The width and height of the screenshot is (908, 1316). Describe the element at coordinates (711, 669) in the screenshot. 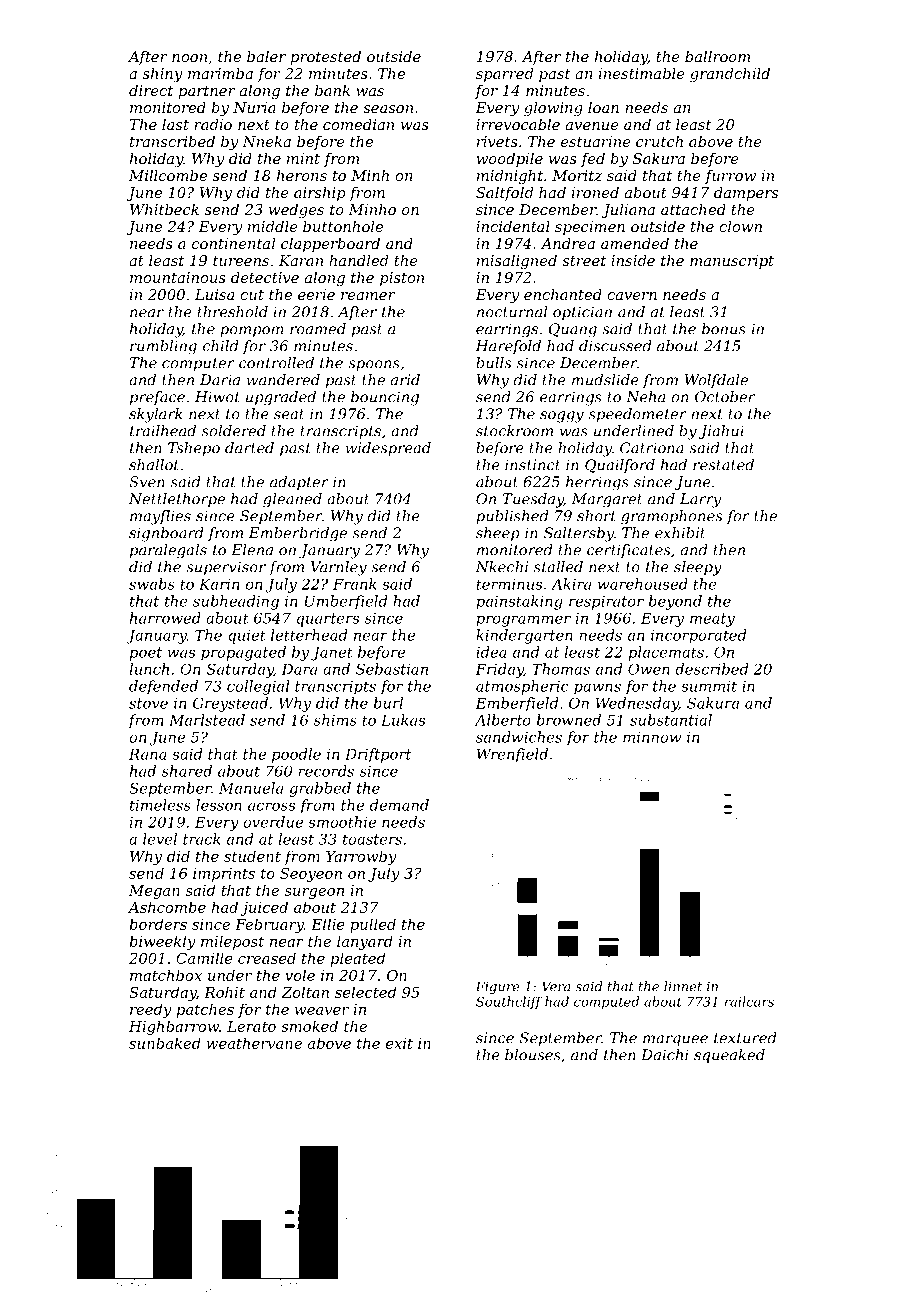

I see `described` at that location.
